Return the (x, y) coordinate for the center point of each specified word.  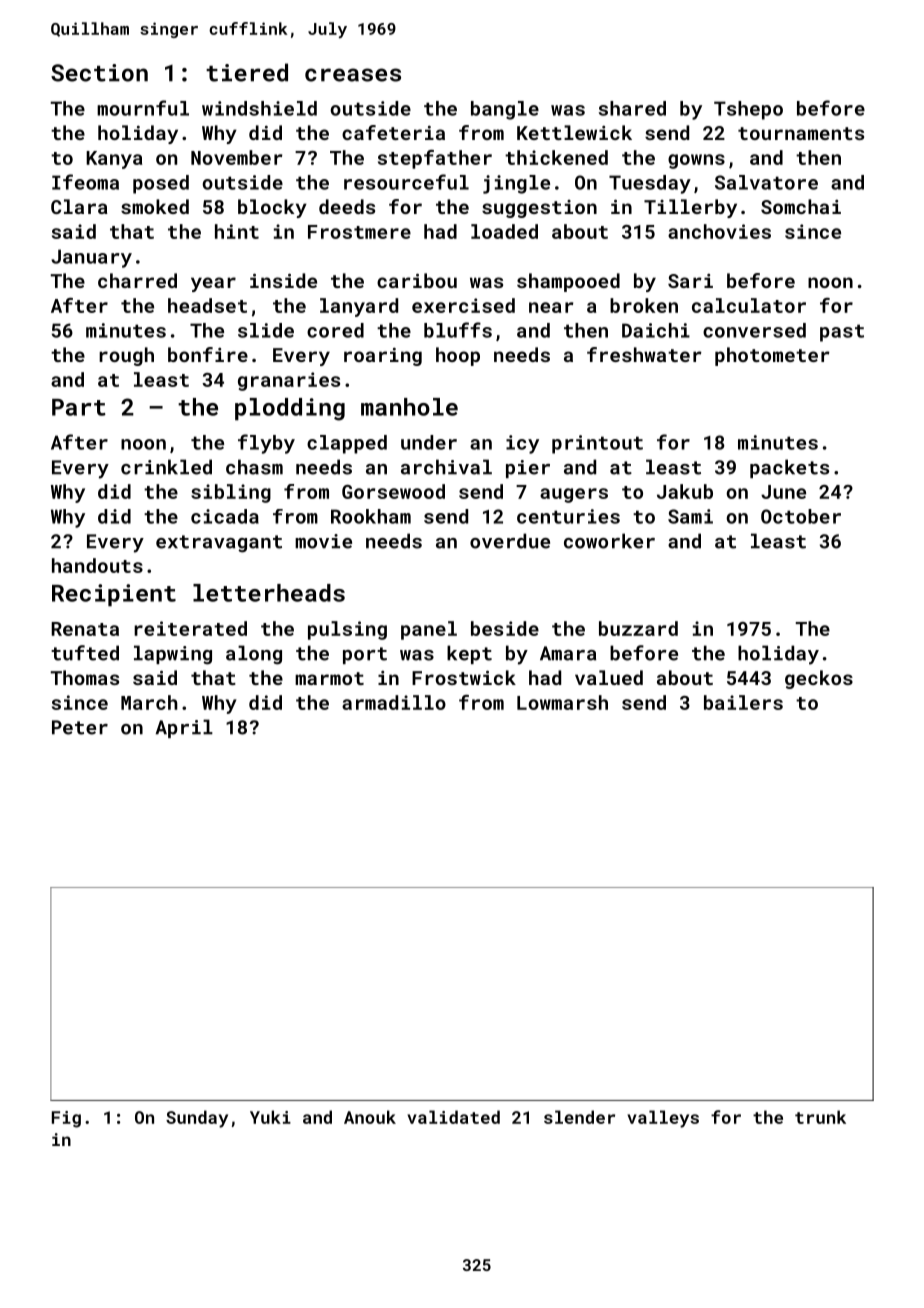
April (184, 728)
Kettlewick (574, 132)
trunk (820, 1117)
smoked (155, 206)
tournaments (801, 133)
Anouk (370, 1117)
